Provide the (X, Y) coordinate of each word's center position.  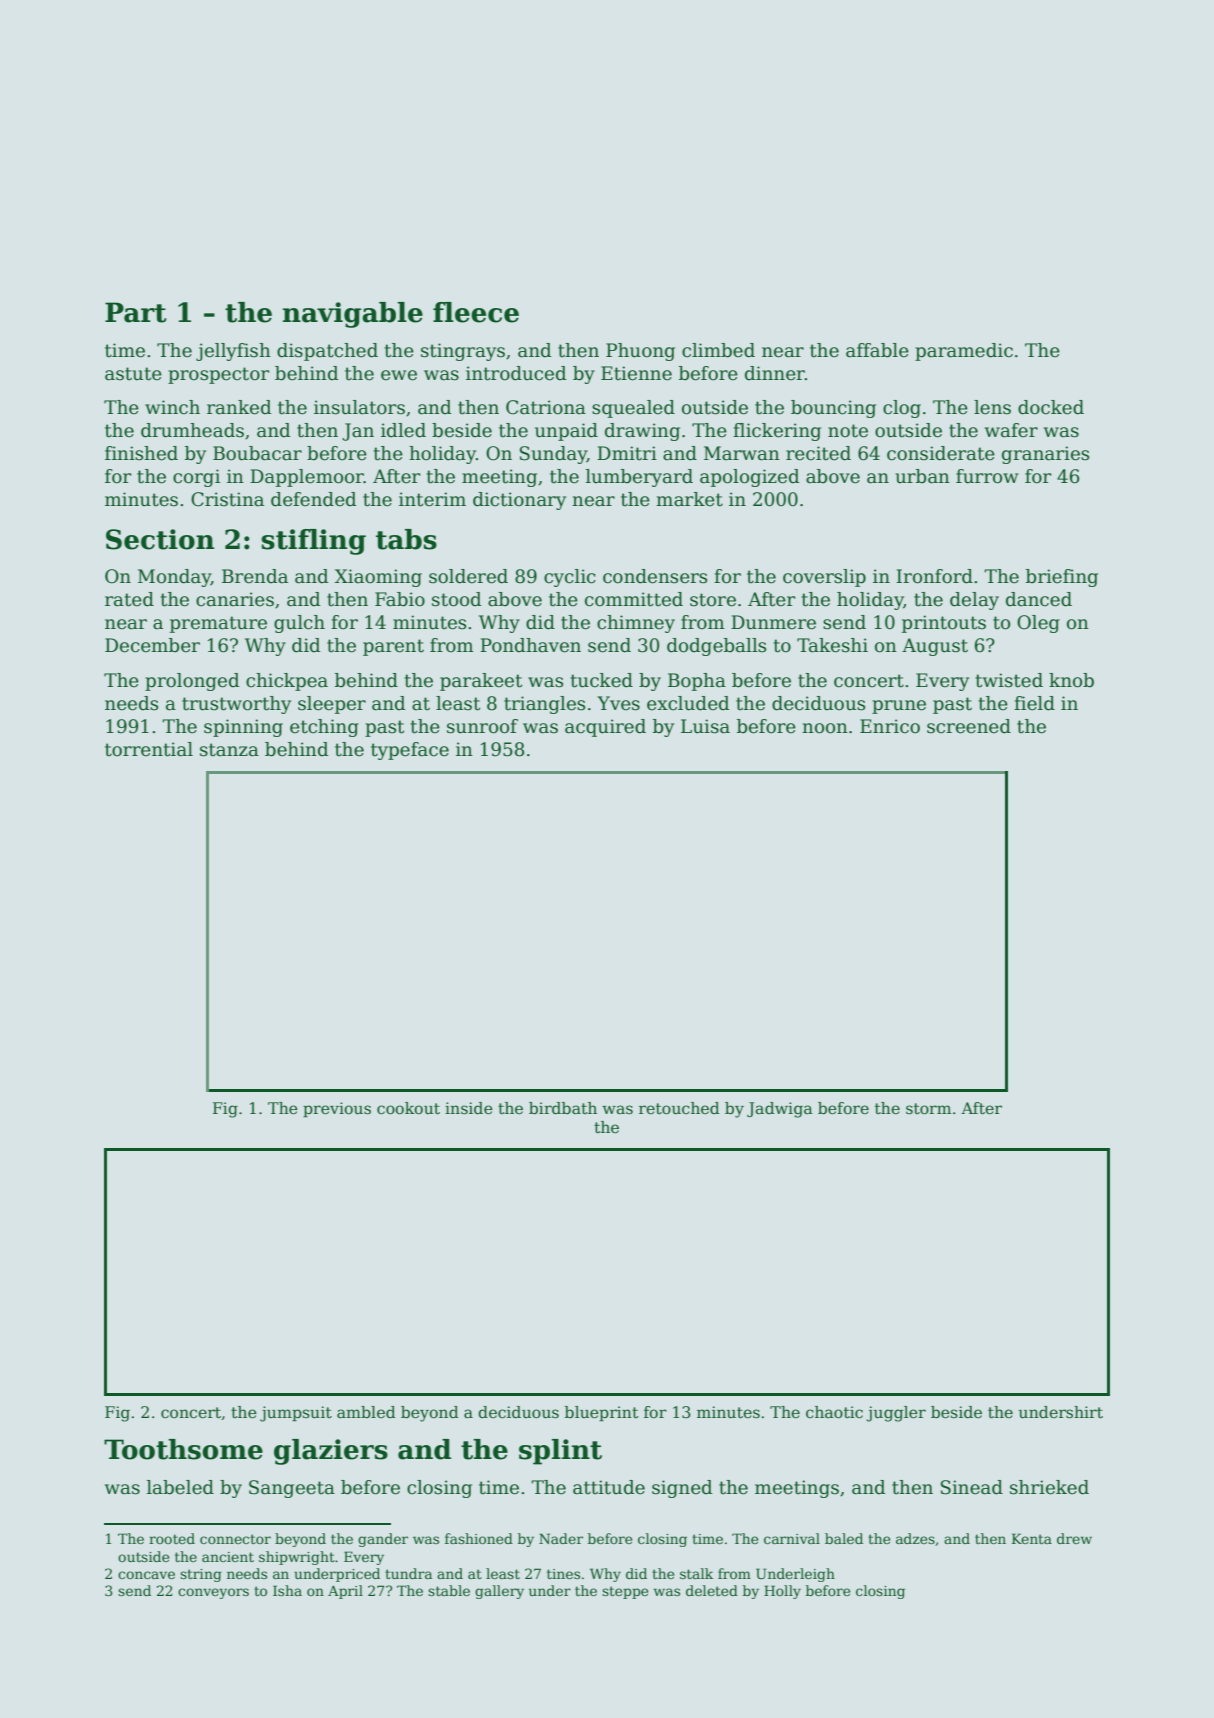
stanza (229, 750)
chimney (636, 624)
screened (969, 726)
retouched (679, 1108)
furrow (987, 476)
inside (469, 1108)
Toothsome (183, 1449)
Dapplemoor (307, 478)
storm (928, 1109)
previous (337, 1109)
